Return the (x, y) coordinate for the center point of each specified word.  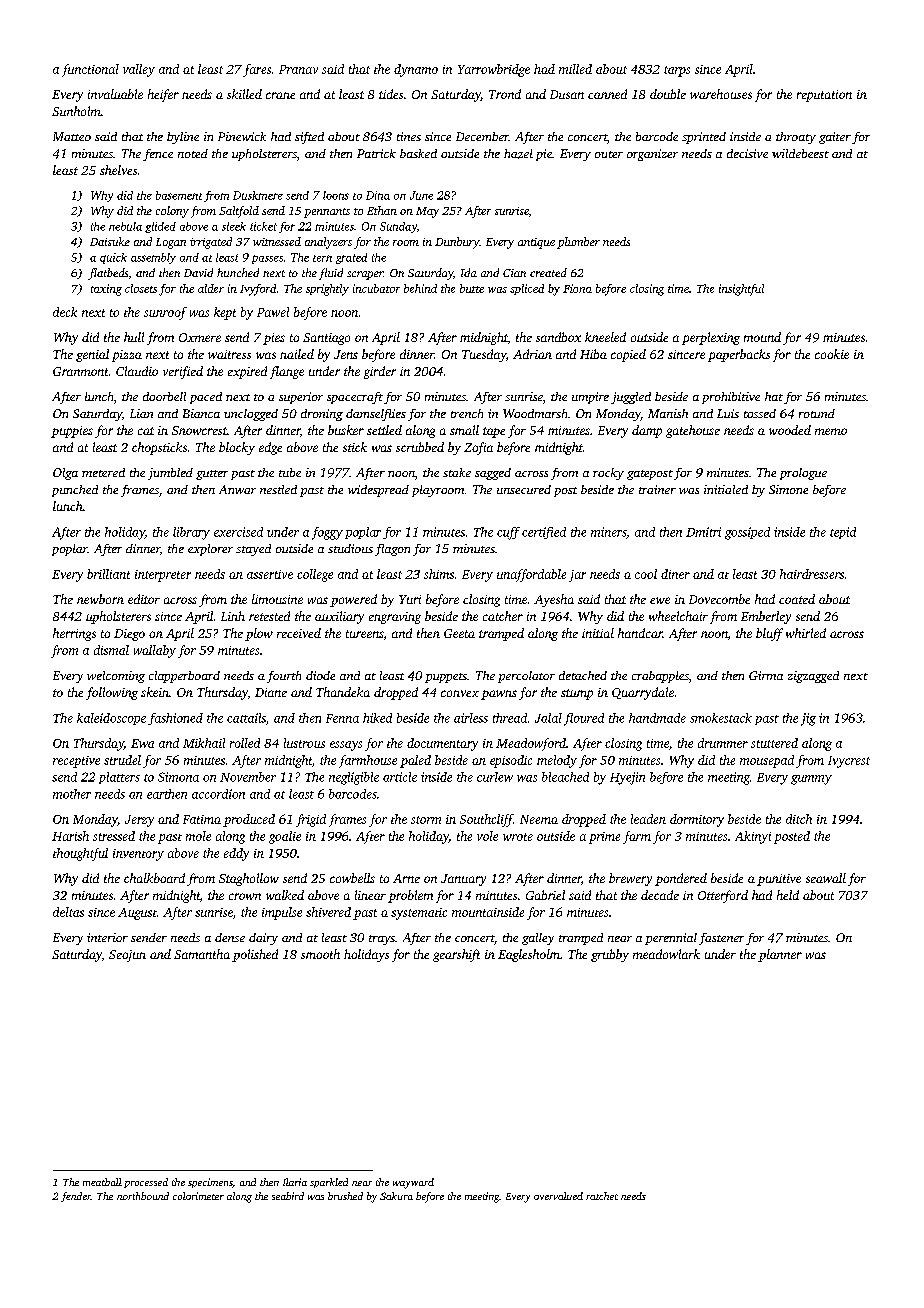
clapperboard (184, 677)
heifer (163, 95)
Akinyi (753, 837)
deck (65, 312)
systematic (419, 914)
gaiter (835, 138)
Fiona (577, 288)
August (137, 914)
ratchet (602, 1196)
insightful (741, 290)
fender (76, 1197)
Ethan (382, 210)
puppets (446, 678)
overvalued (558, 1196)
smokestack (721, 718)
